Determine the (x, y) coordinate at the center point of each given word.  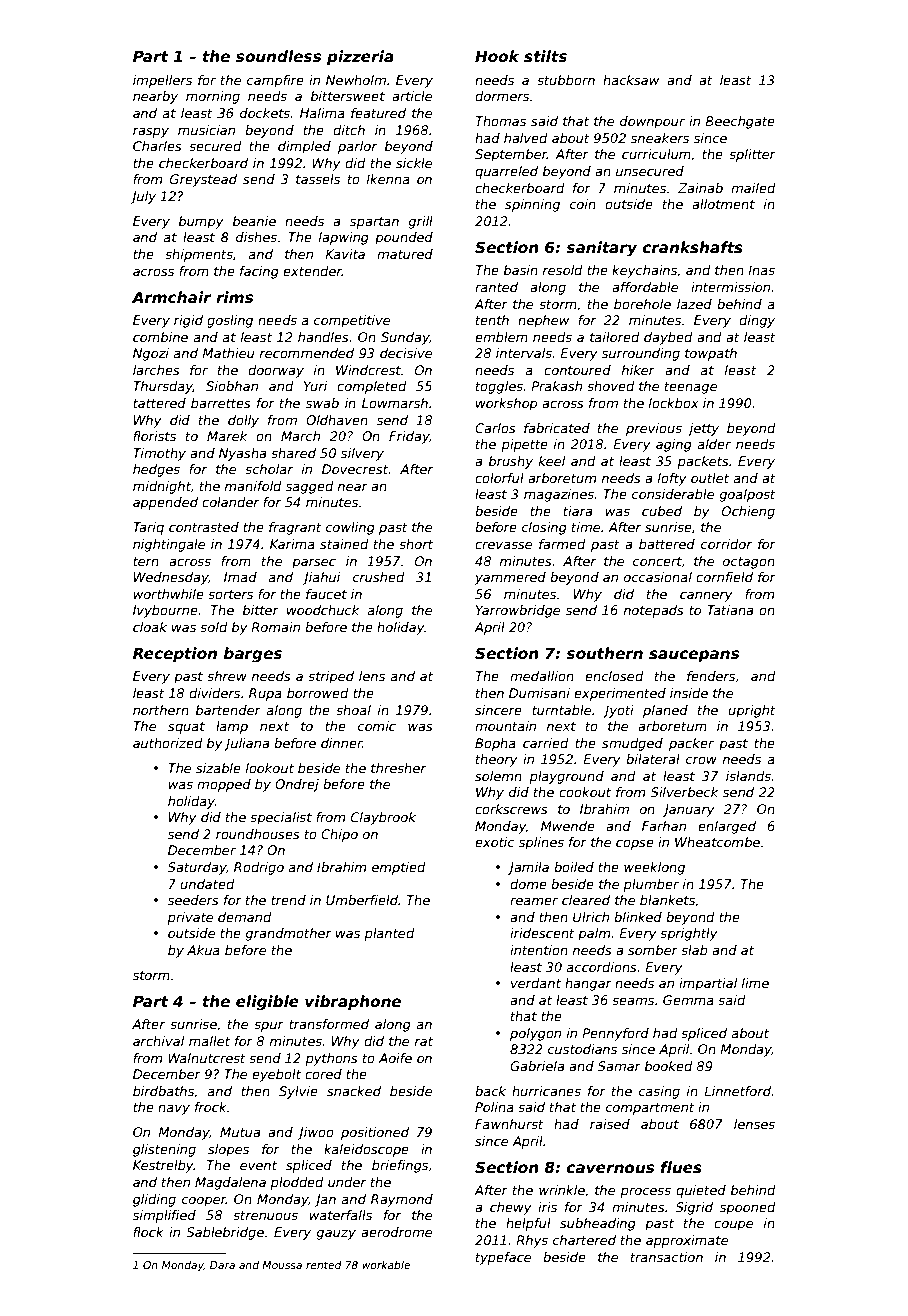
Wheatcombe (717, 842)
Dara (222, 1265)
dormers (502, 96)
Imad (240, 577)
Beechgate (740, 122)
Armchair (171, 297)
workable (386, 1265)
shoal (353, 710)
